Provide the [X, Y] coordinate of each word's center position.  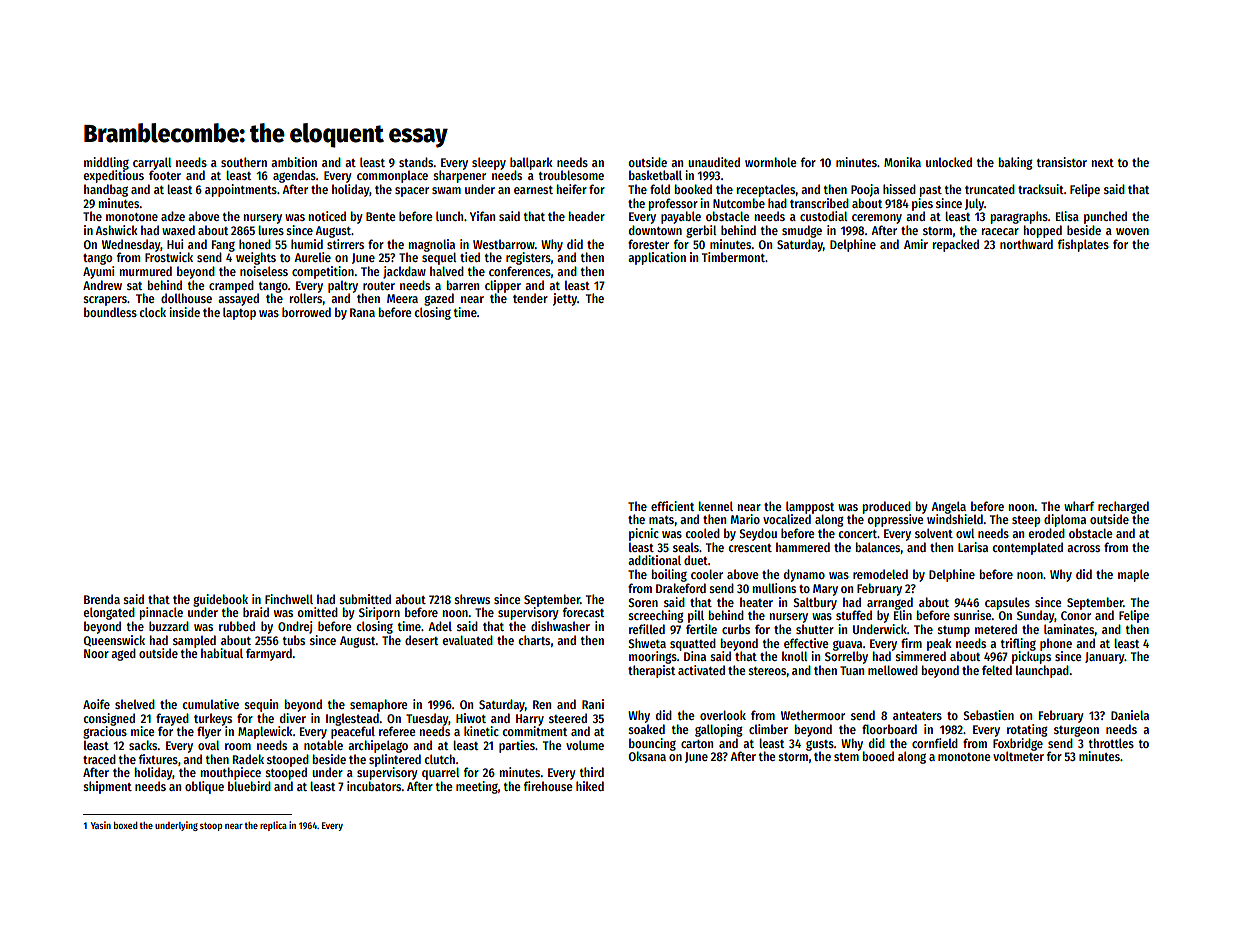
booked [693, 189]
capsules [1007, 603]
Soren [643, 602]
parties [517, 746]
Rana [362, 312]
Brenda [102, 599]
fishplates [1083, 245]
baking [1015, 163]
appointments [241, 190]
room [238, 746]
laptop [239, 313]
